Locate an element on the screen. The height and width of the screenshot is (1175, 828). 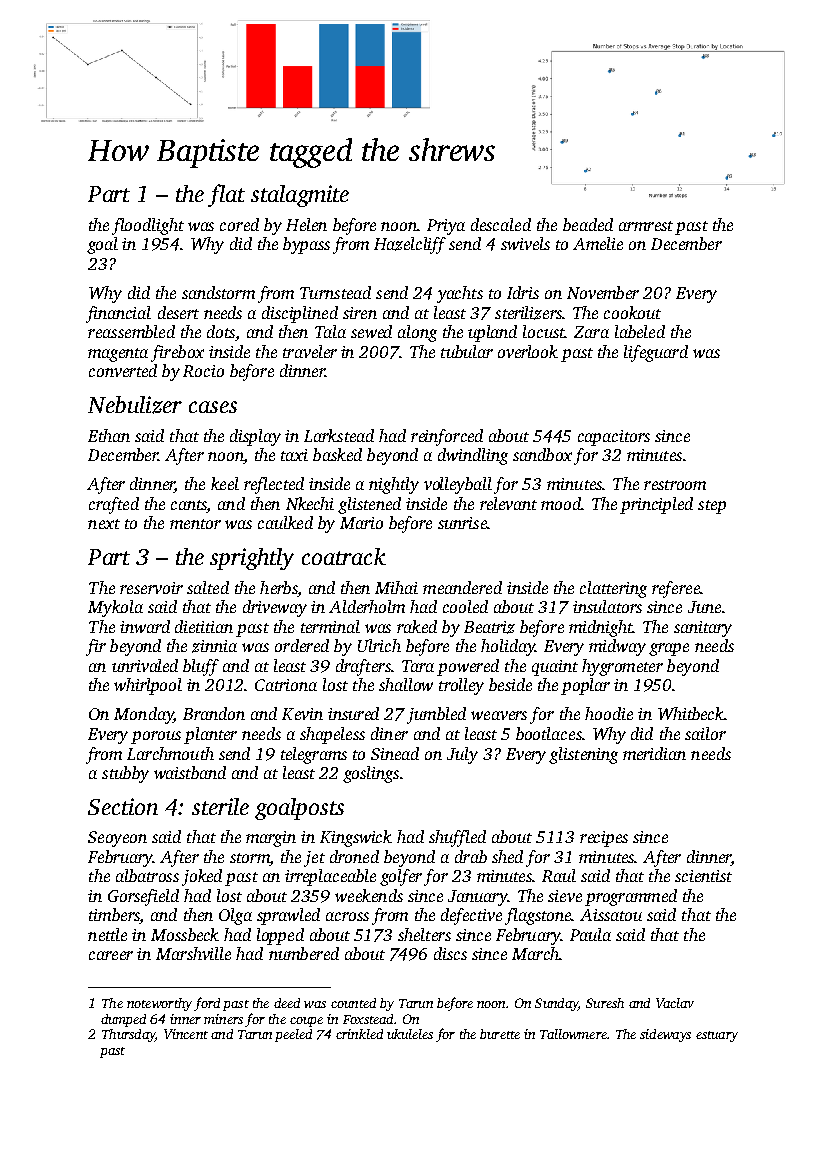
cored is located at coordinates (239, 224).
